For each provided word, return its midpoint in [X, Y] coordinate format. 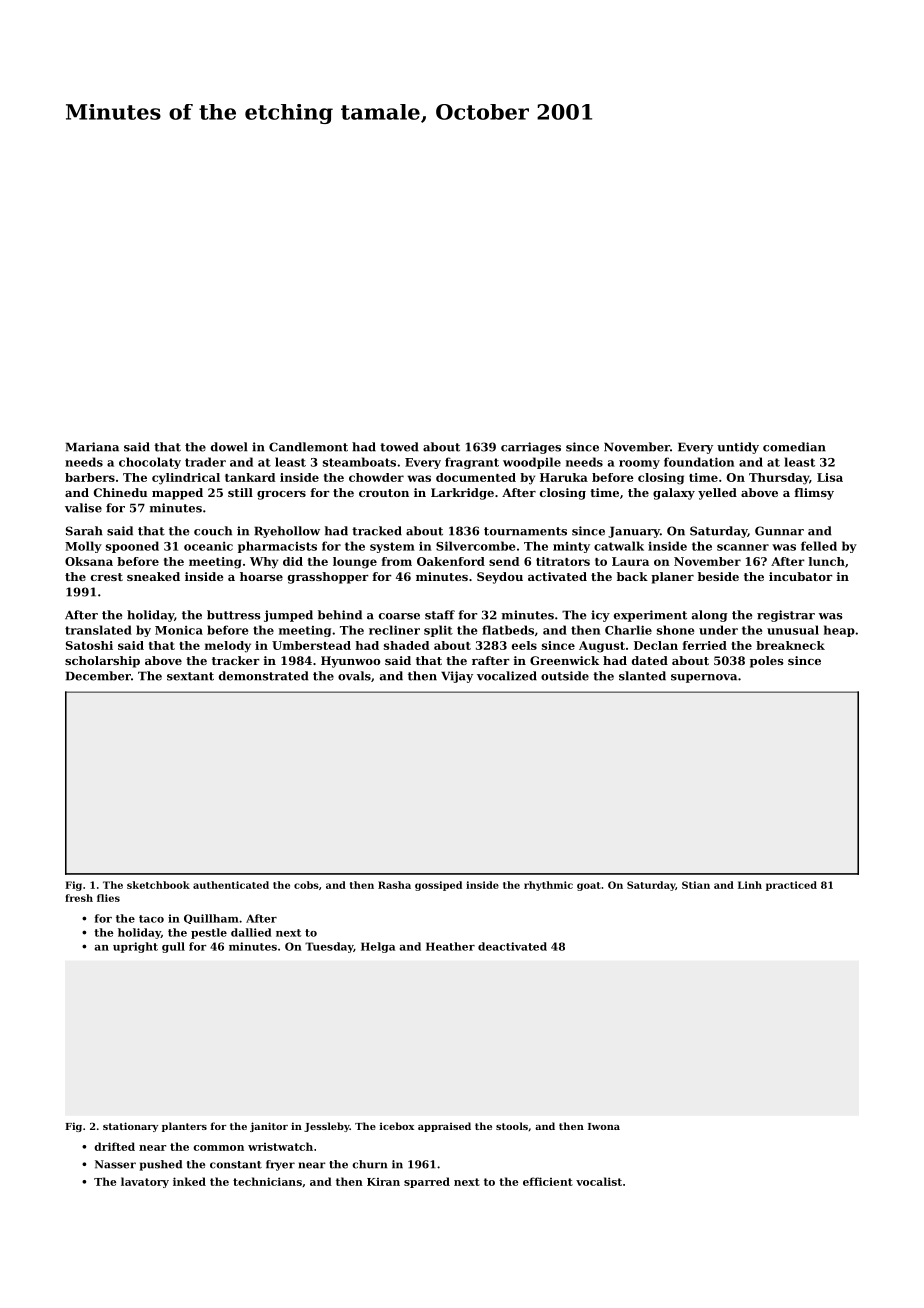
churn [369, 1164]
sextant [190, 676]
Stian [696, 885]
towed [399, 447]
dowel [229, 447]
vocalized [507, 676]
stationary [130, 1127]
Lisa [830, 477]
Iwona [604, 1126]
